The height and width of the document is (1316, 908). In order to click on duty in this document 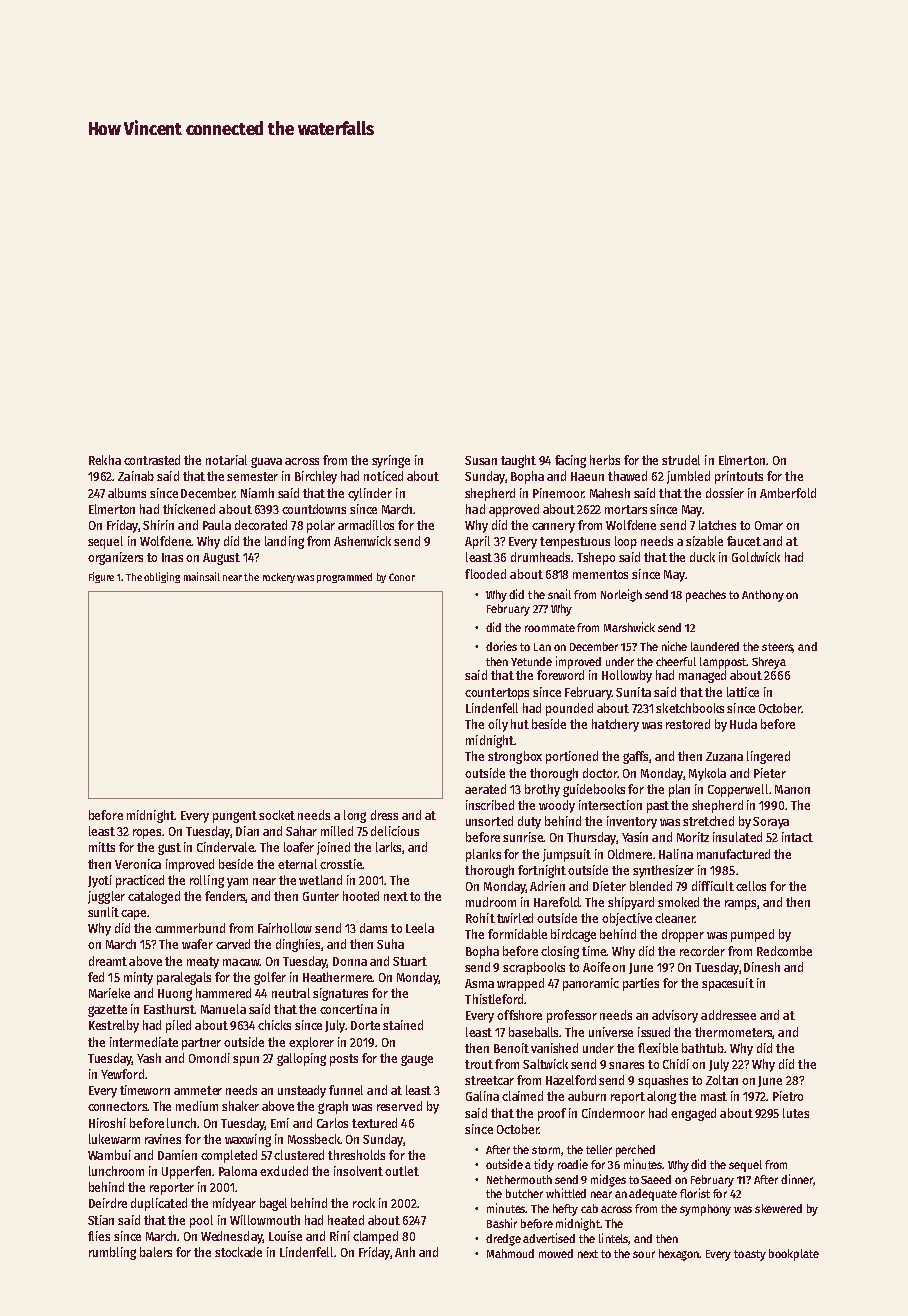, I will do `click(529, 822)`.
